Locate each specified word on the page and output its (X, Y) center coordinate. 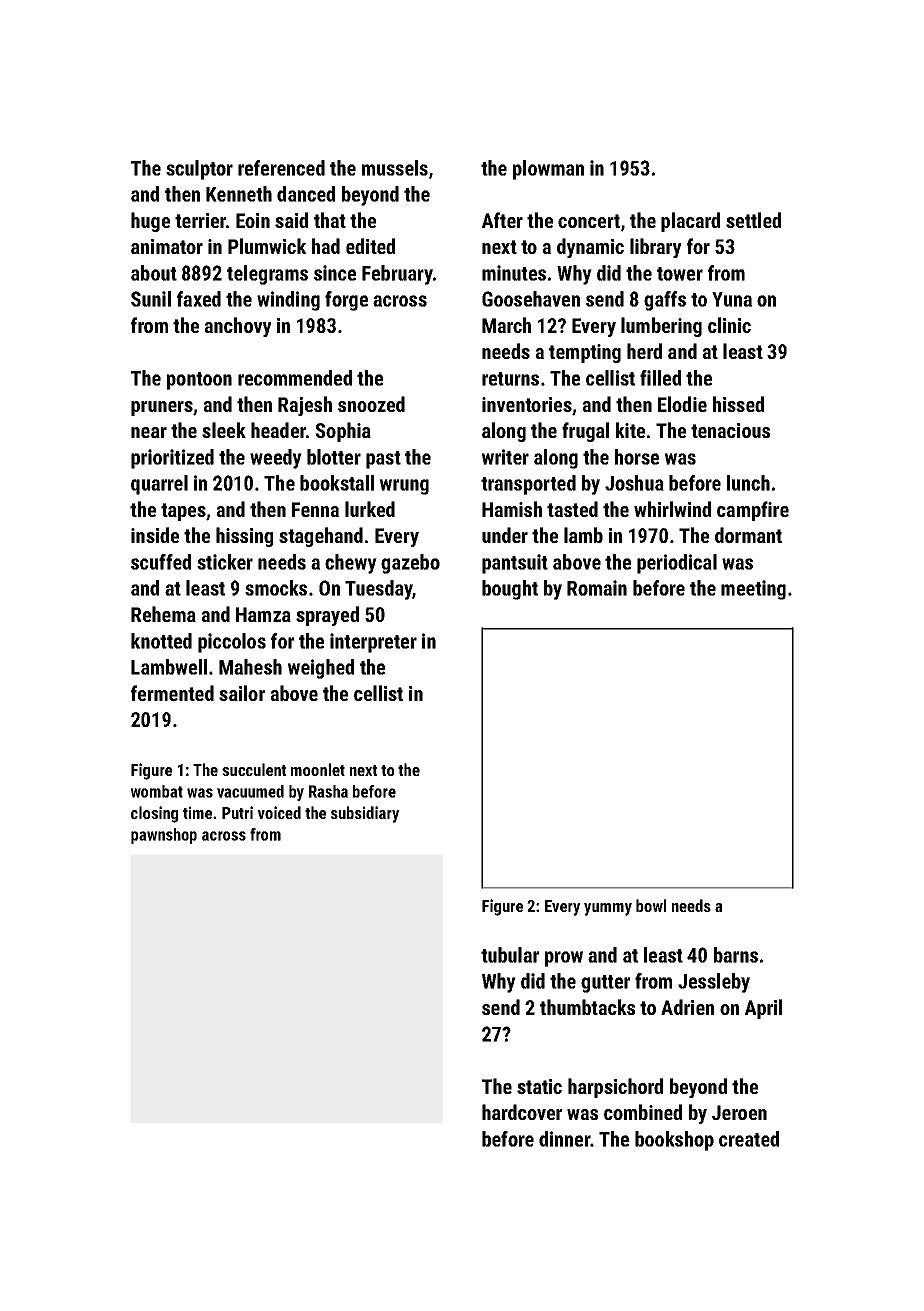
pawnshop (164, 836)
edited (370, 246)
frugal (585, 432)
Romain (597, 588)
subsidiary (365, 814)
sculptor (199, 170)
